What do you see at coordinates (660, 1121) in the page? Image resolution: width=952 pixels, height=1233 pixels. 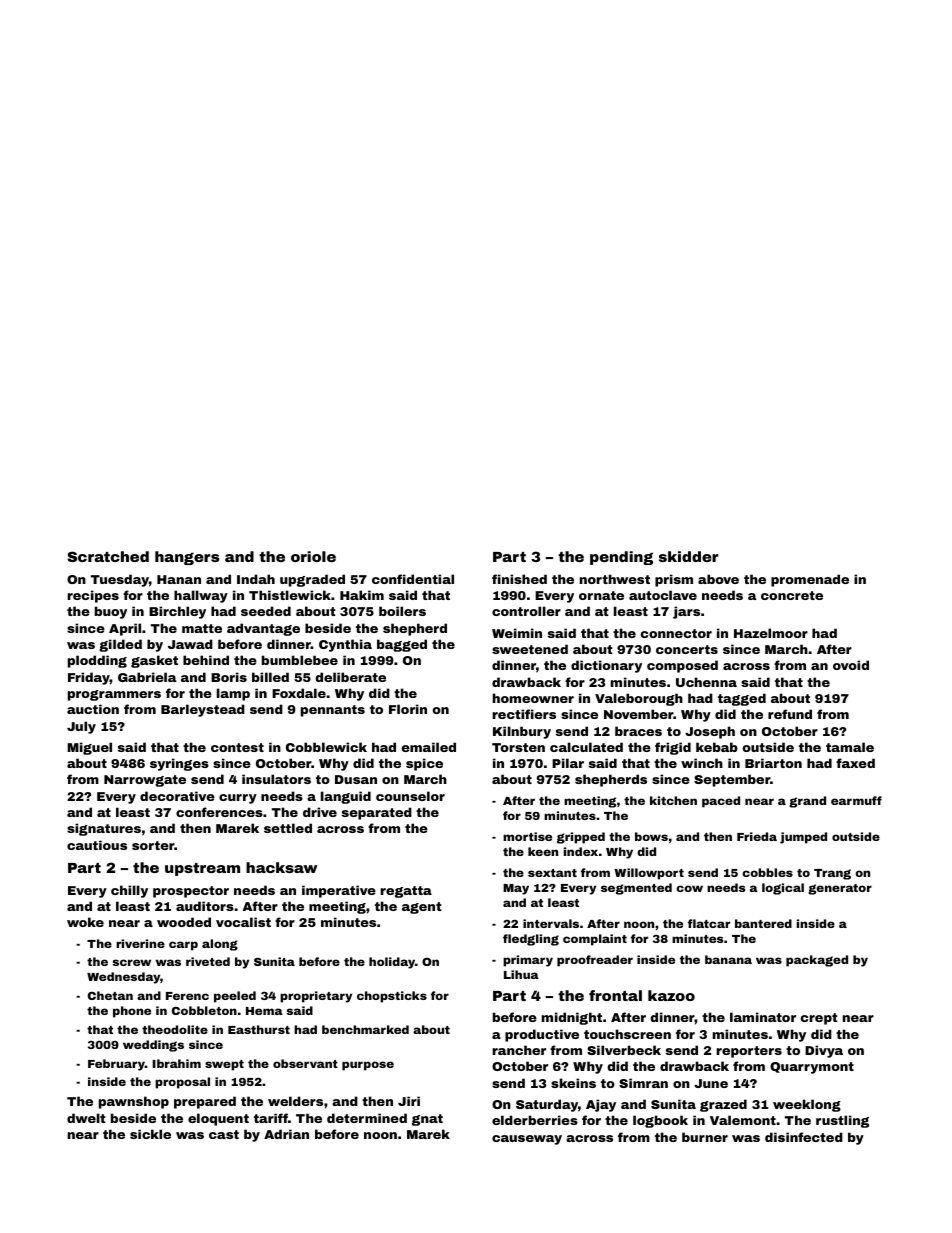 I see `logbook` at bounding box center [660, 1121].
